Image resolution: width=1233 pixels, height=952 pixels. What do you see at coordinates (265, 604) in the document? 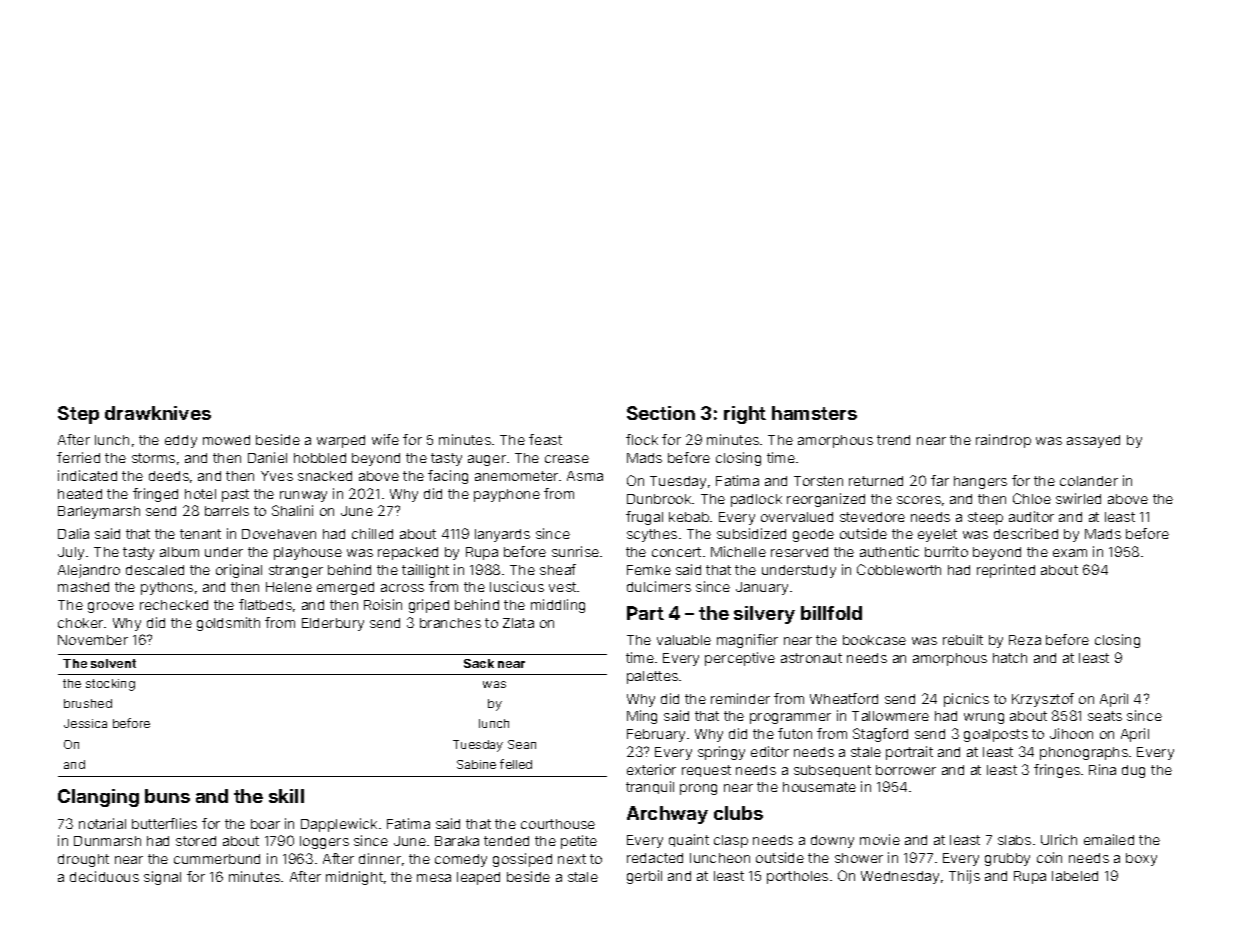
I see `flatbeds` at bounding box center [265, 604].
